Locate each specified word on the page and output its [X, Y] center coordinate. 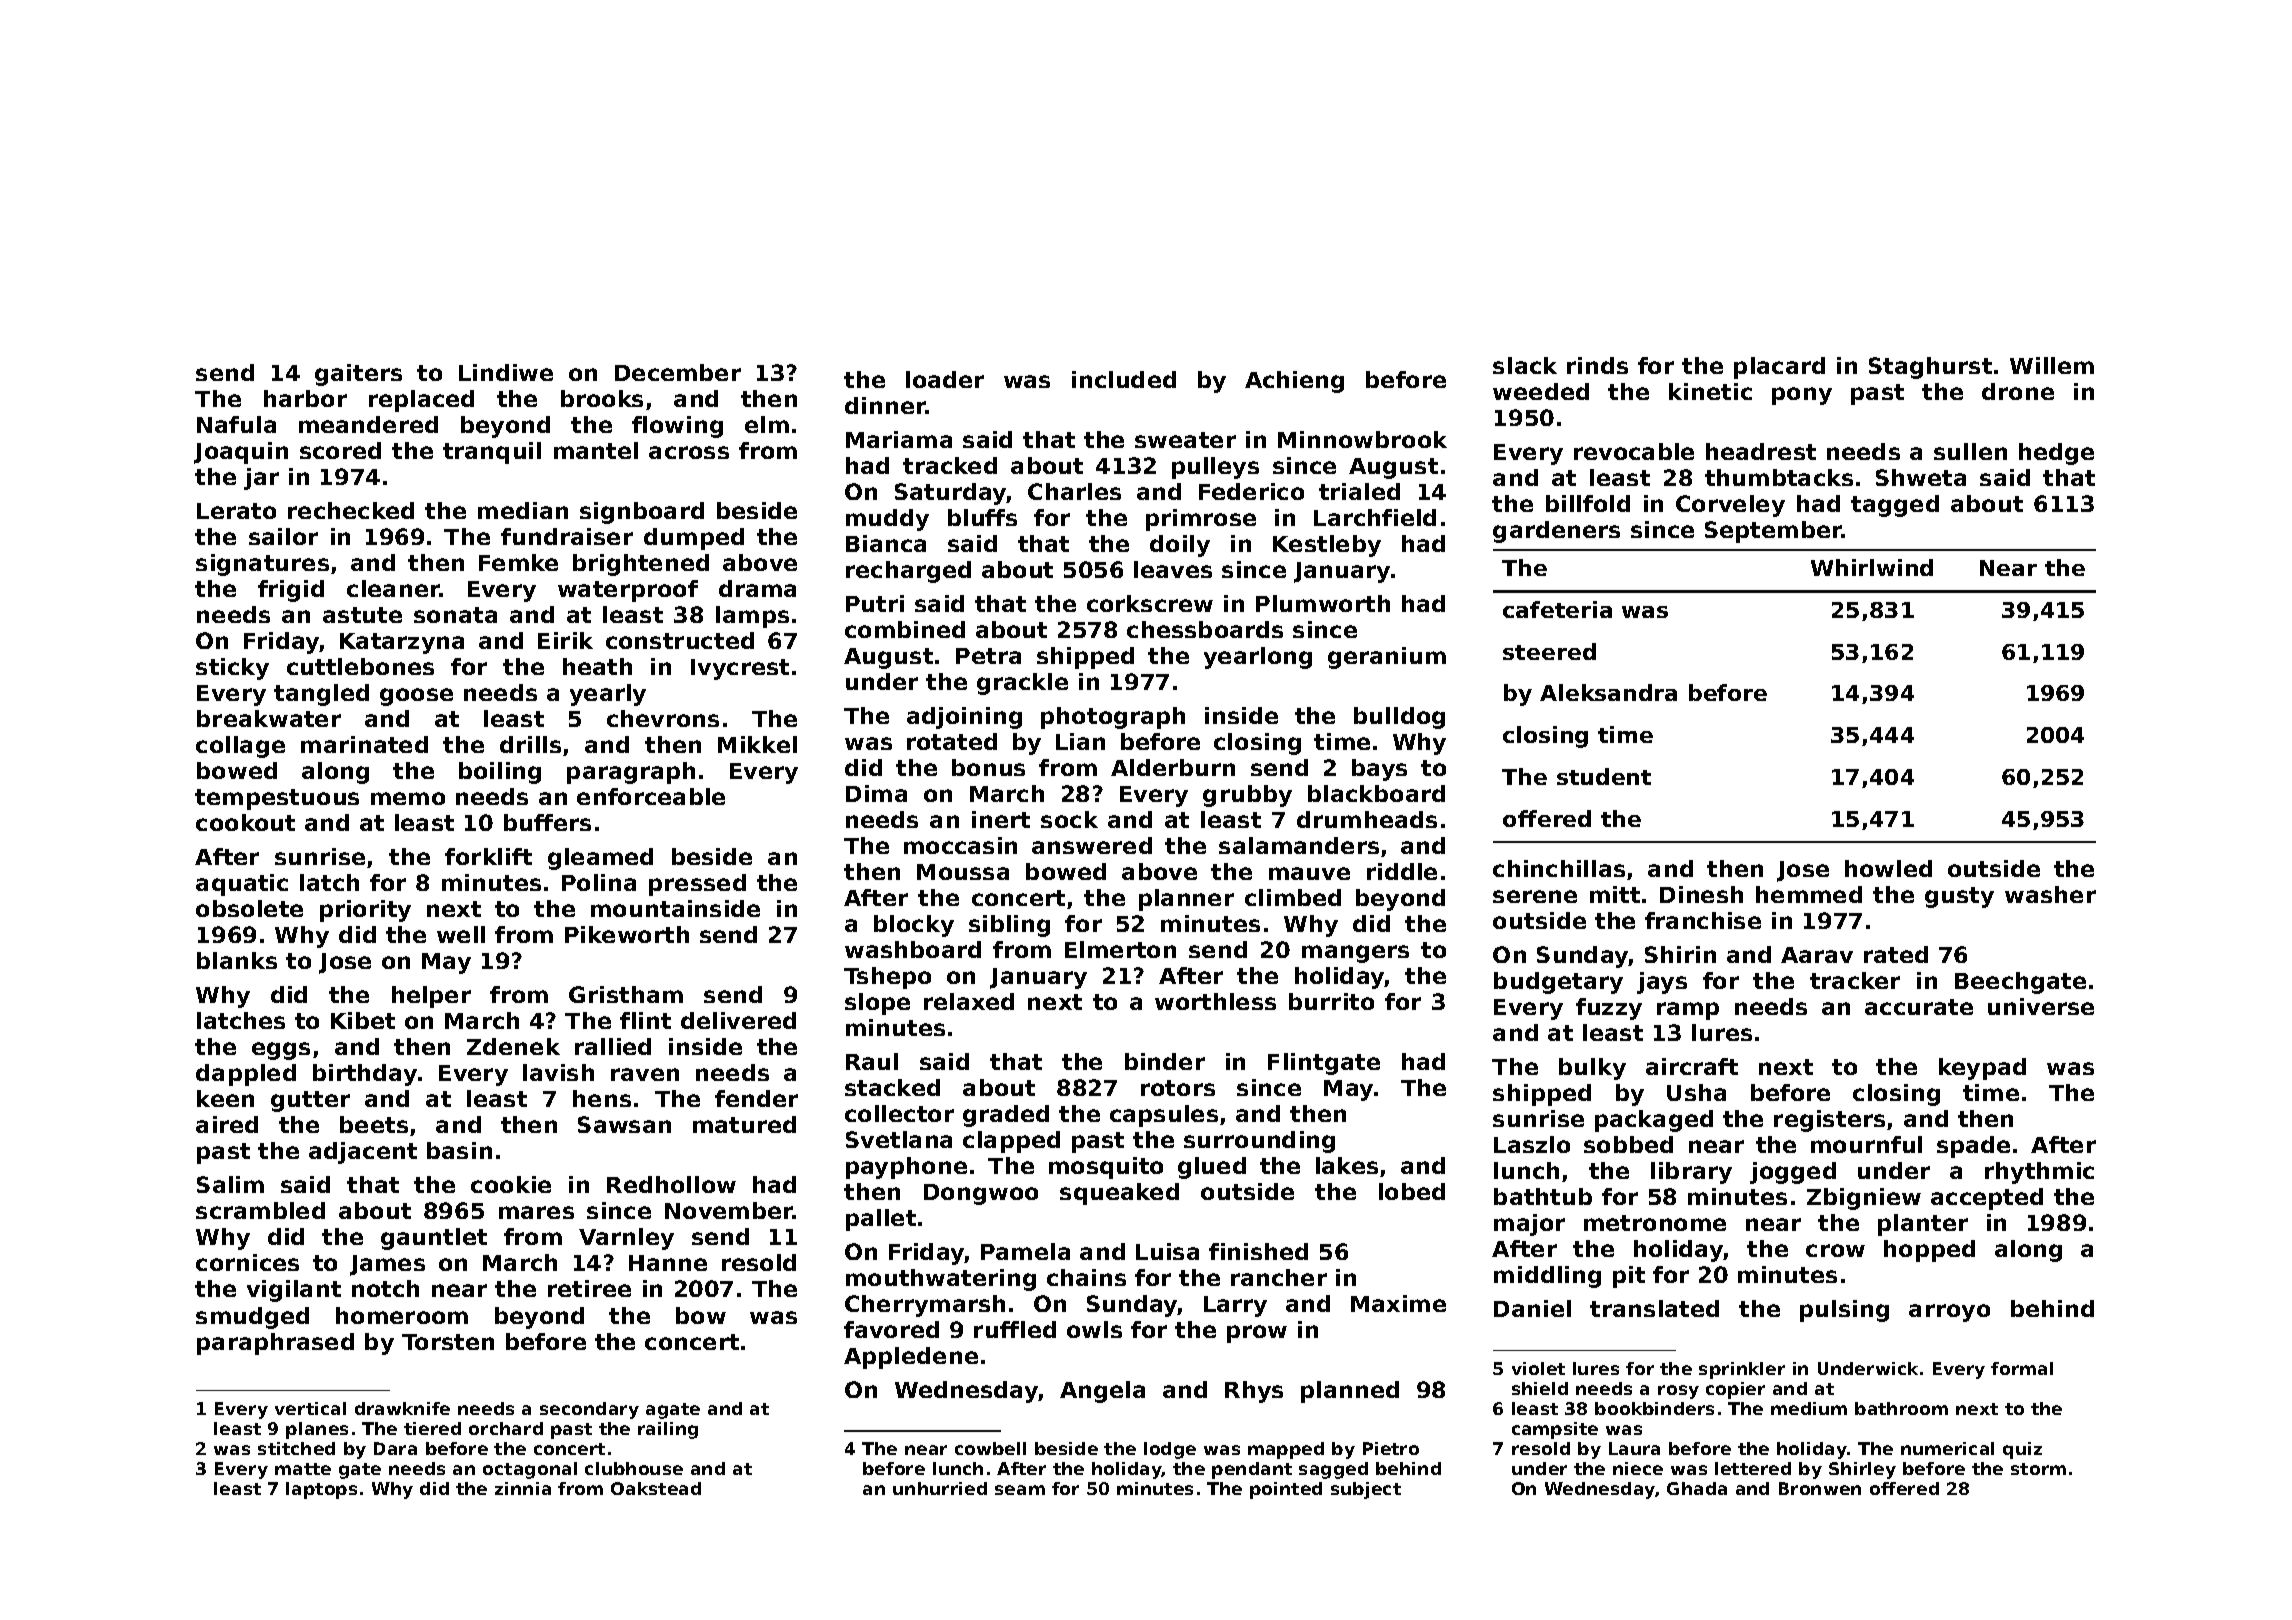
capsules [1164, 1116]
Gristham [626, 994]
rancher [1279, 1277]
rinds [1597, 365]
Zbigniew [1864, 1199]
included [1124, 379]
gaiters [358, 375]
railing [668, 1430]
